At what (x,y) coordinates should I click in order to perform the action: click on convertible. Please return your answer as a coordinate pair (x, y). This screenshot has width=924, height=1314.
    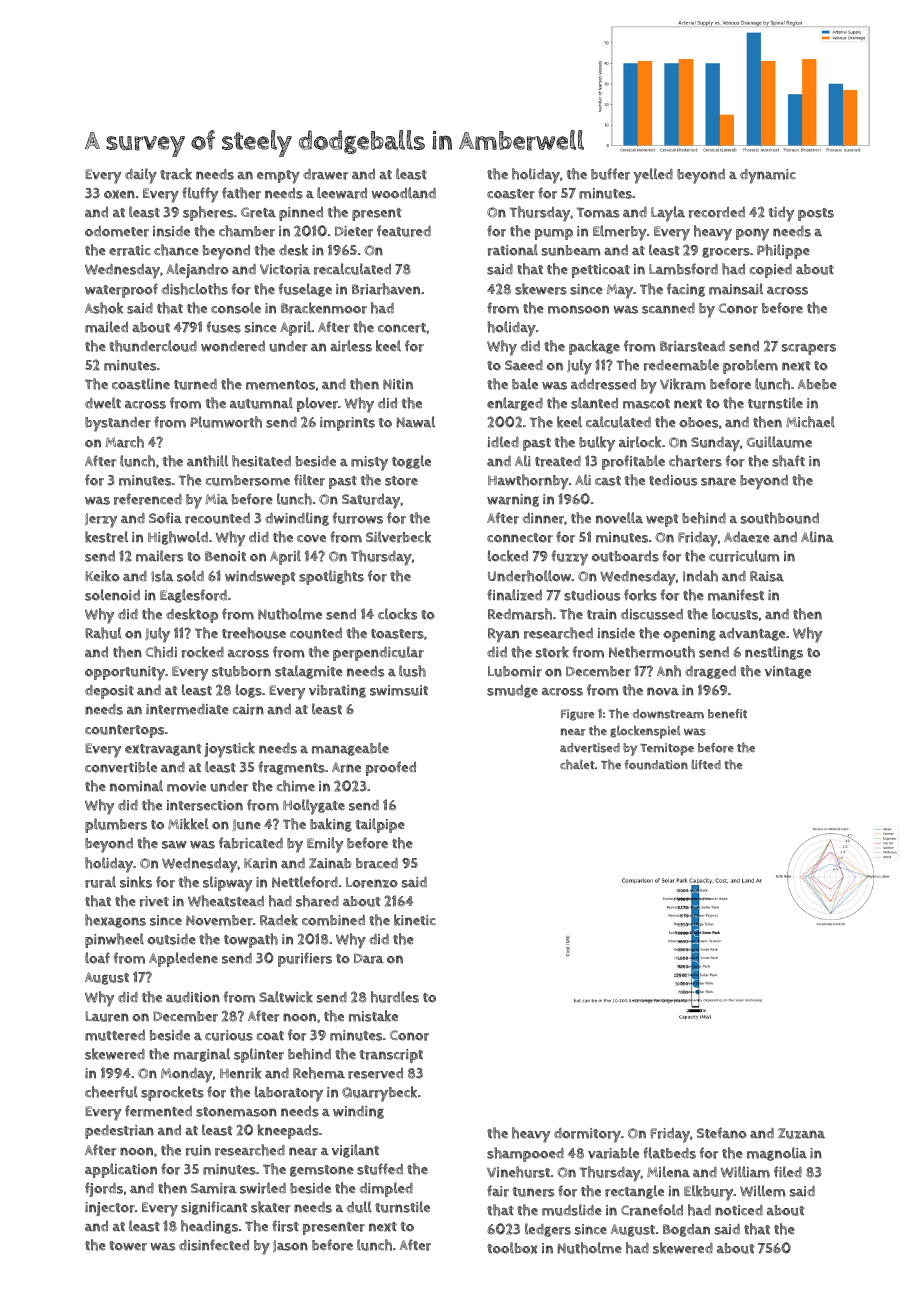
    Looking at the image, I should click on (121, 767).
